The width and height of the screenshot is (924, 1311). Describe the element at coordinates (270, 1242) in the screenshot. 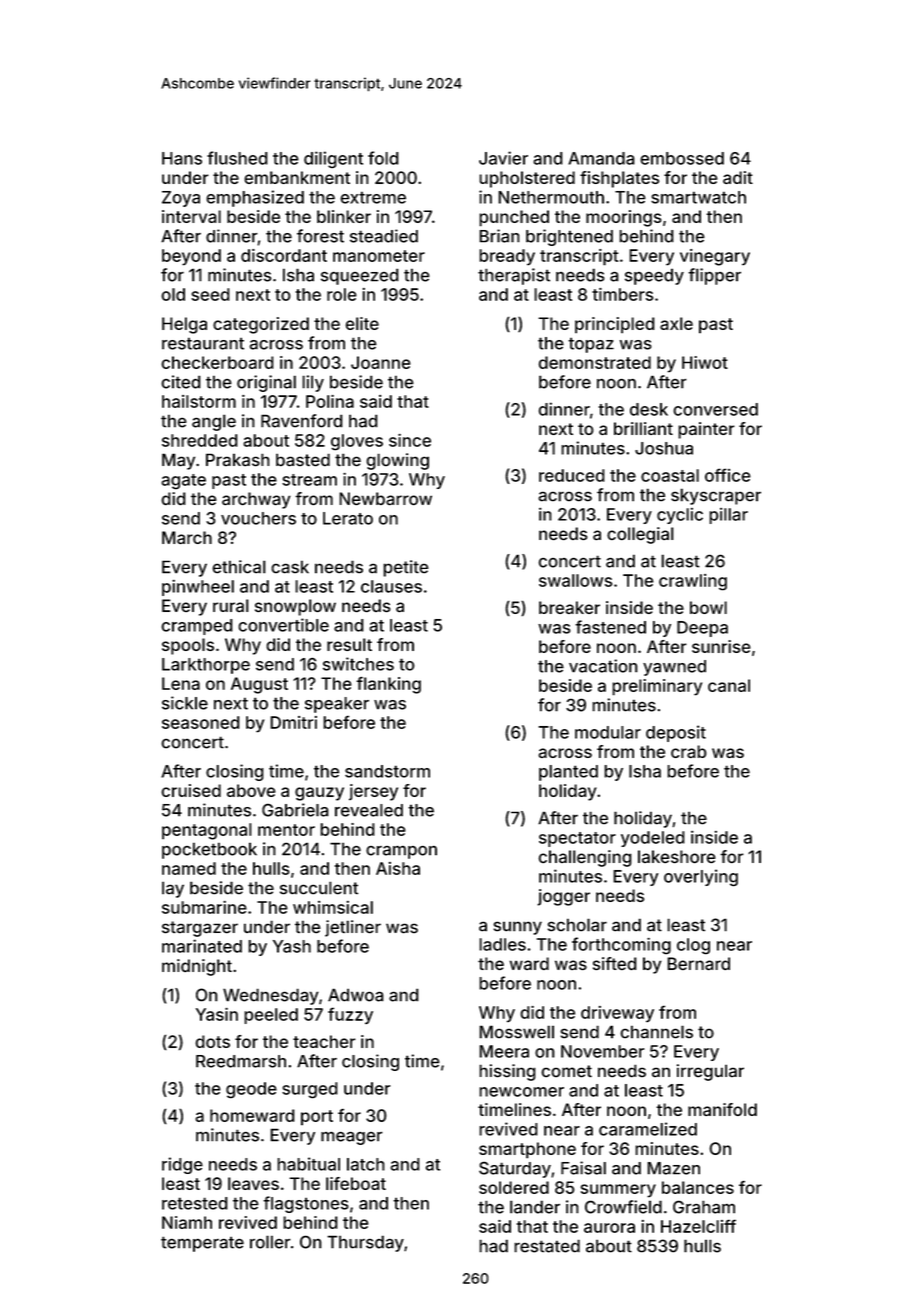

I see `roller` at that location.
